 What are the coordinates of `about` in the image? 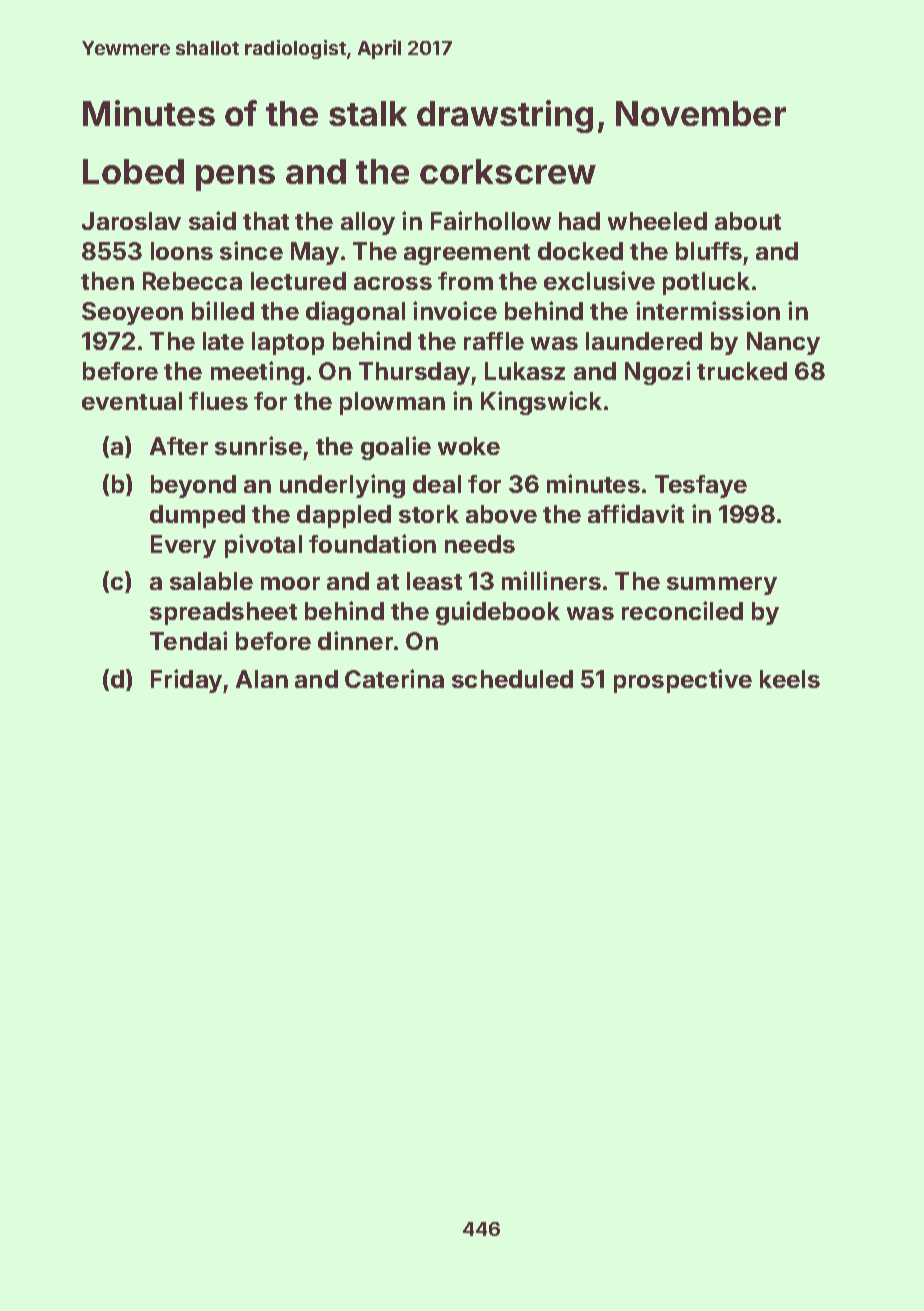 It's located at (748, 221).
